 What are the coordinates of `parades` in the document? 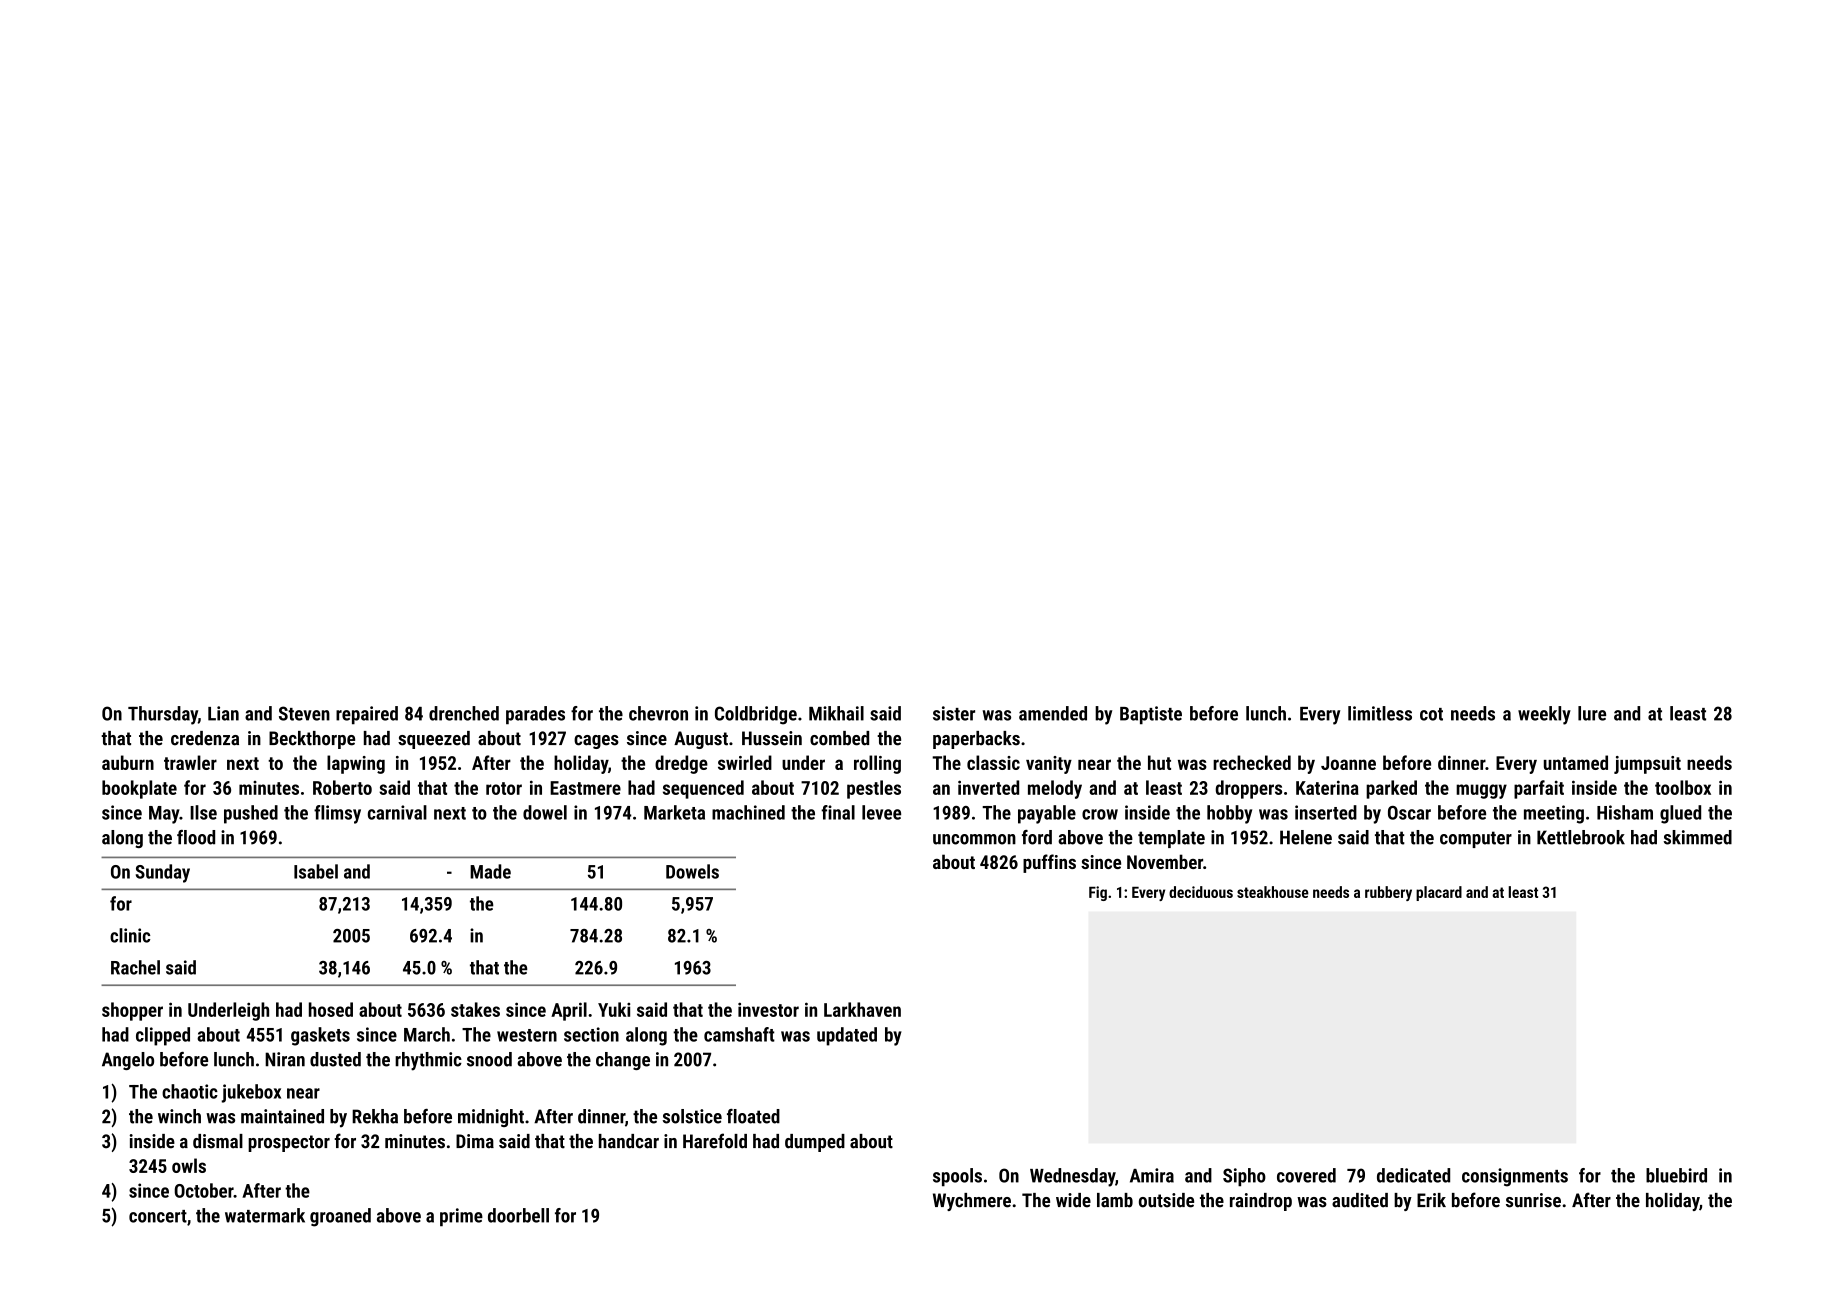 It's located at (535, 715).
